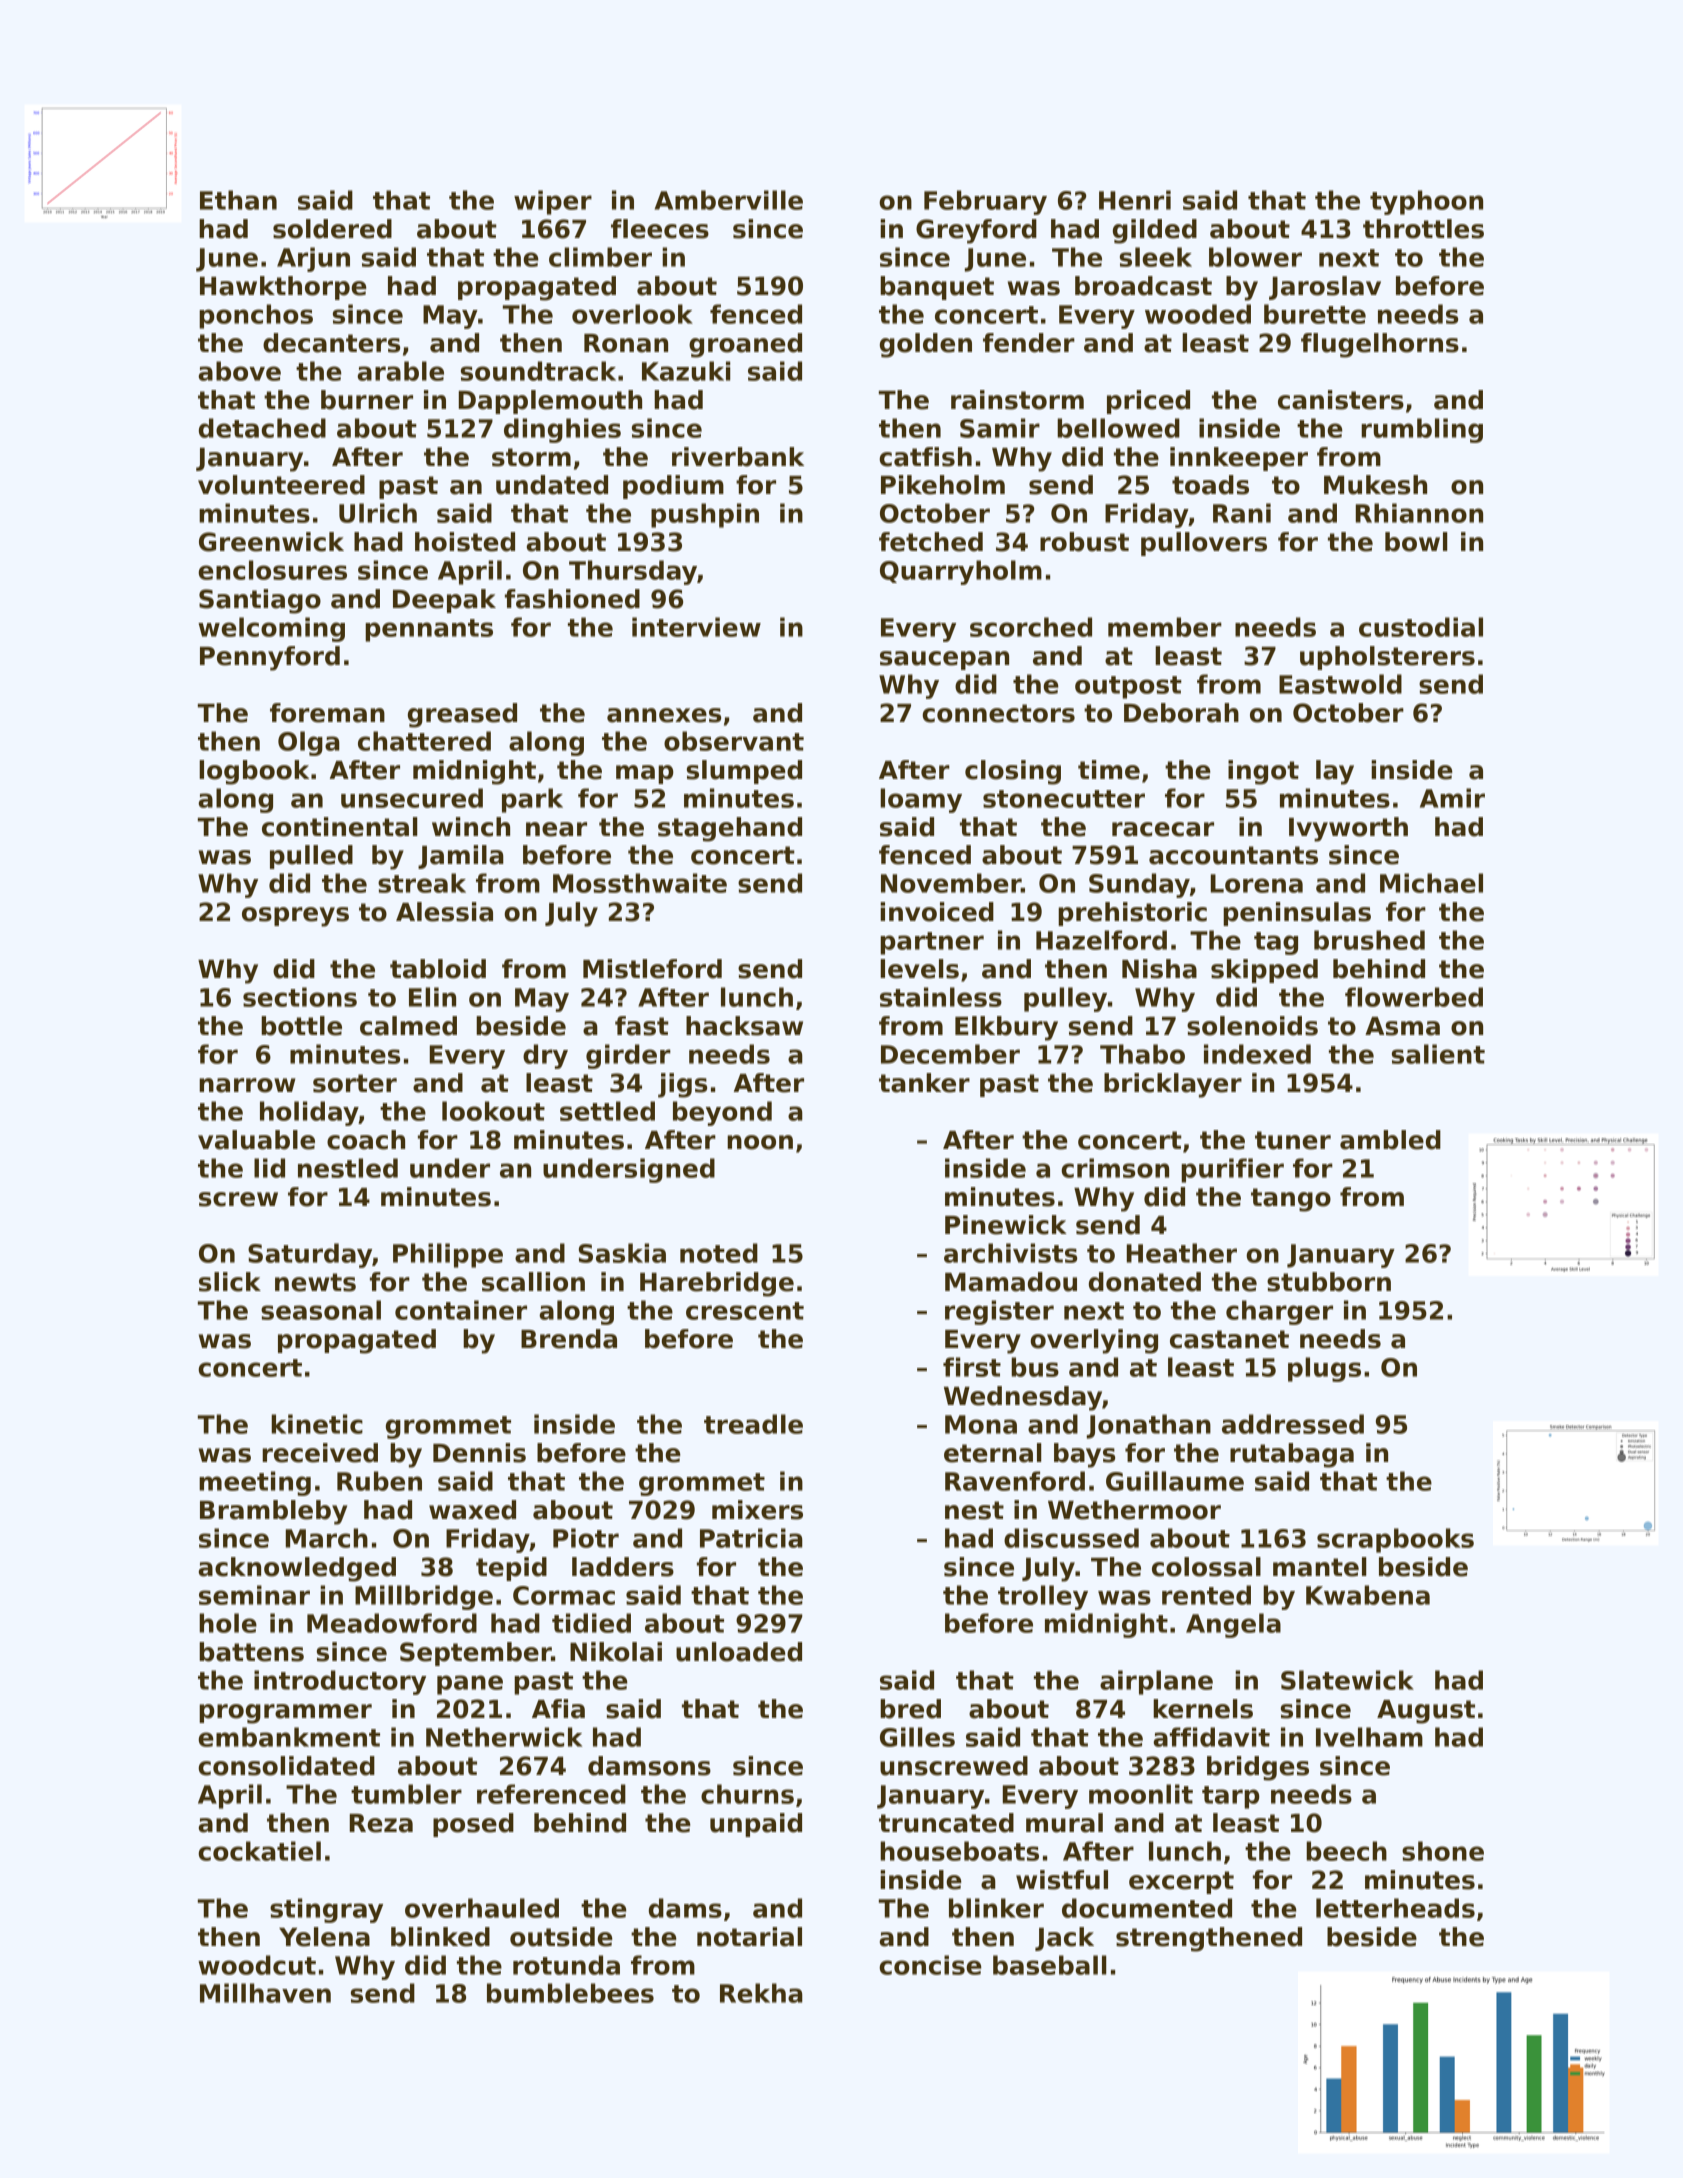 The width and height of the document is (1683, 2178). Describe the element at coordinates (300, 997) in the document. I see `sections` at that location.
